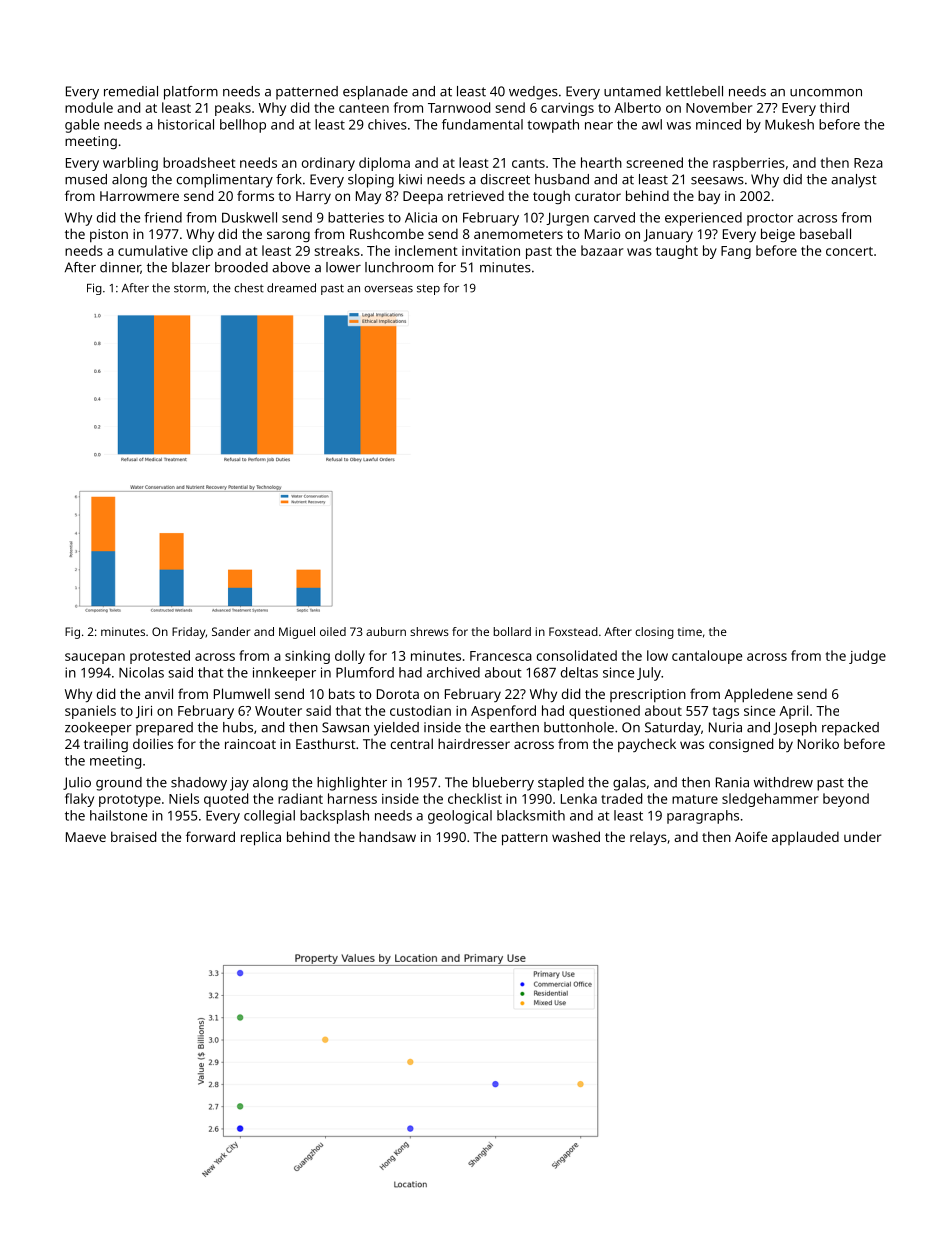 This image has height=1233, width=952. What do you see at coordinates (388, 289) in the image?
I see `overseas` at bounding box center [388, 289].
